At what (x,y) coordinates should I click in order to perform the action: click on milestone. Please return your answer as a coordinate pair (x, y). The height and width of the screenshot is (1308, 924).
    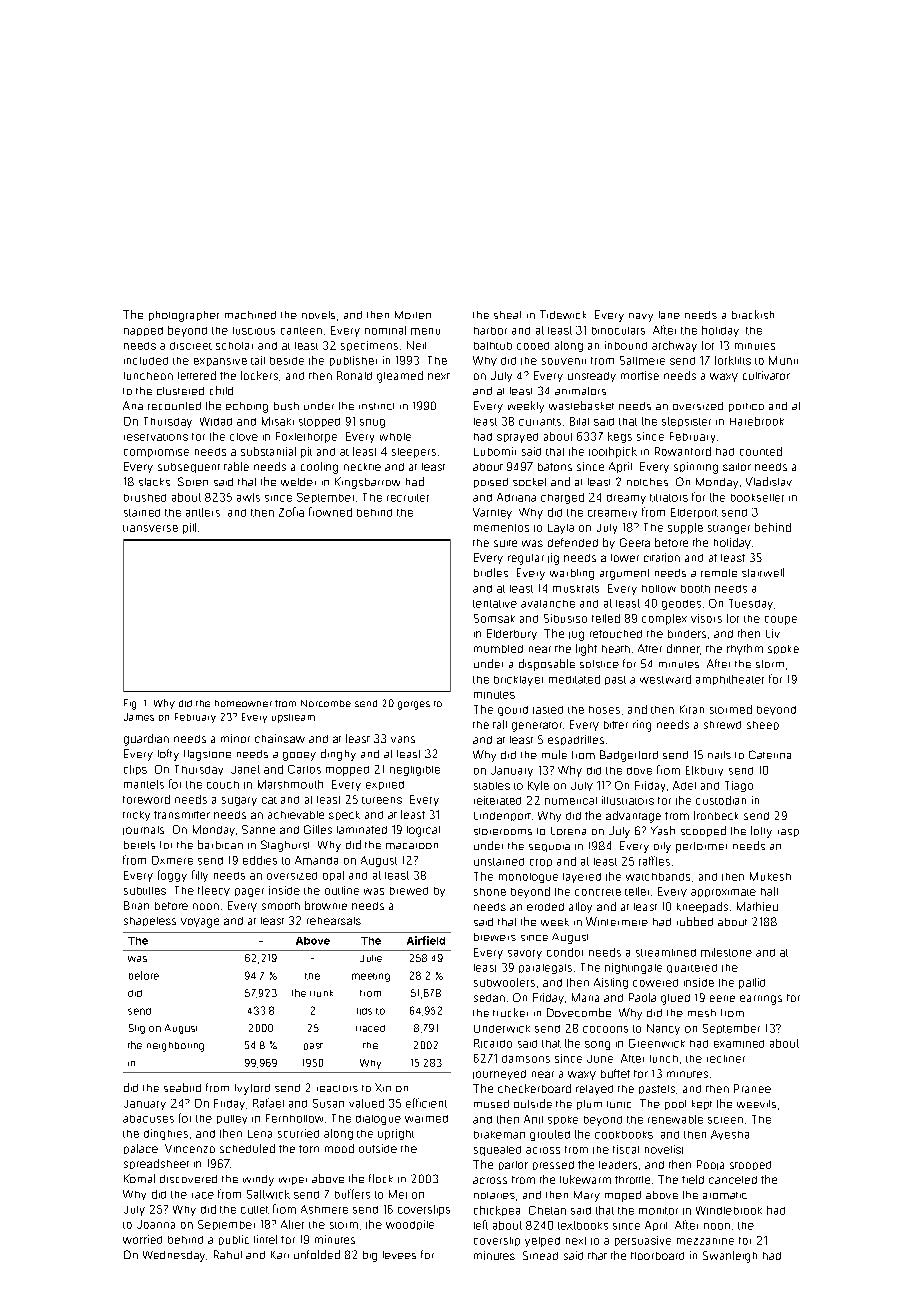
    Looking at the image, I should click on (726, 952).
